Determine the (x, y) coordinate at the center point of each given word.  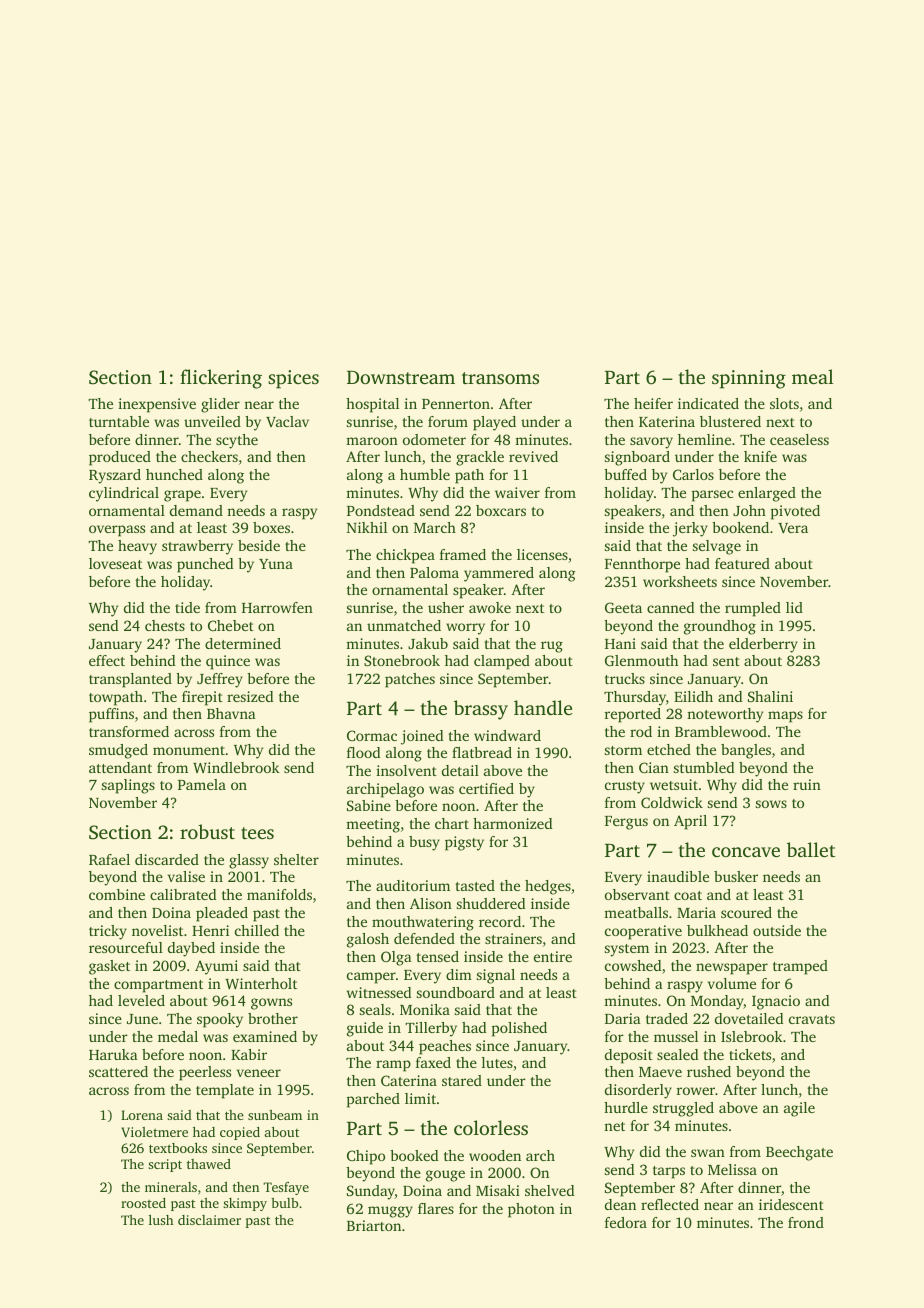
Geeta (623, 607)
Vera (793, 528)
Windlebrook (236, 767)
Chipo (366, 1157)
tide (187, 607)
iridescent (791, 1204)
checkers (209, 456)
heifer (653, 403)
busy (424, 843)
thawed (209, 1164)
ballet (811, 849)
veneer (259, 1073)
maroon (372, 441)
